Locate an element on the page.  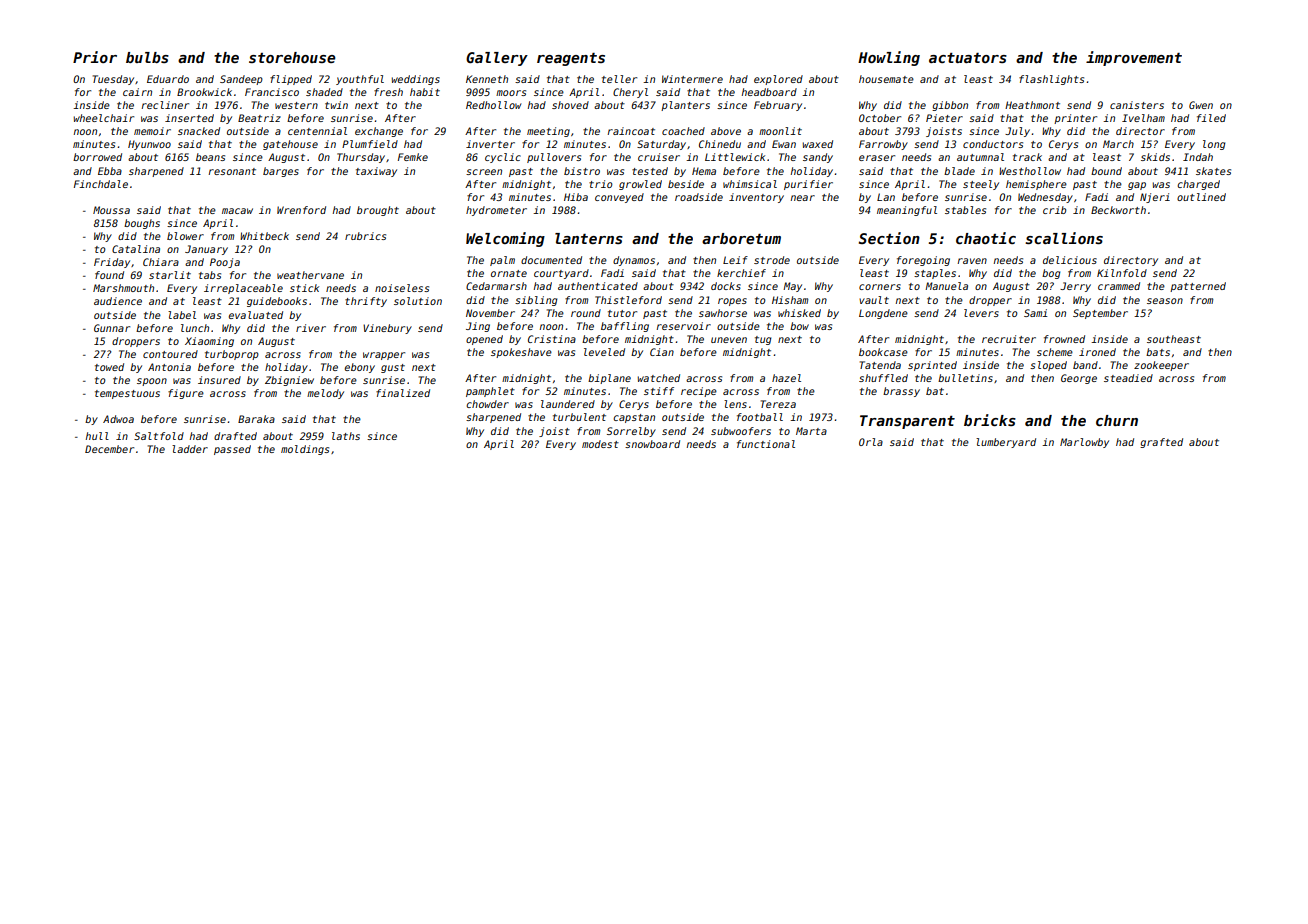
exchange is located at coordinates (379, 132).
